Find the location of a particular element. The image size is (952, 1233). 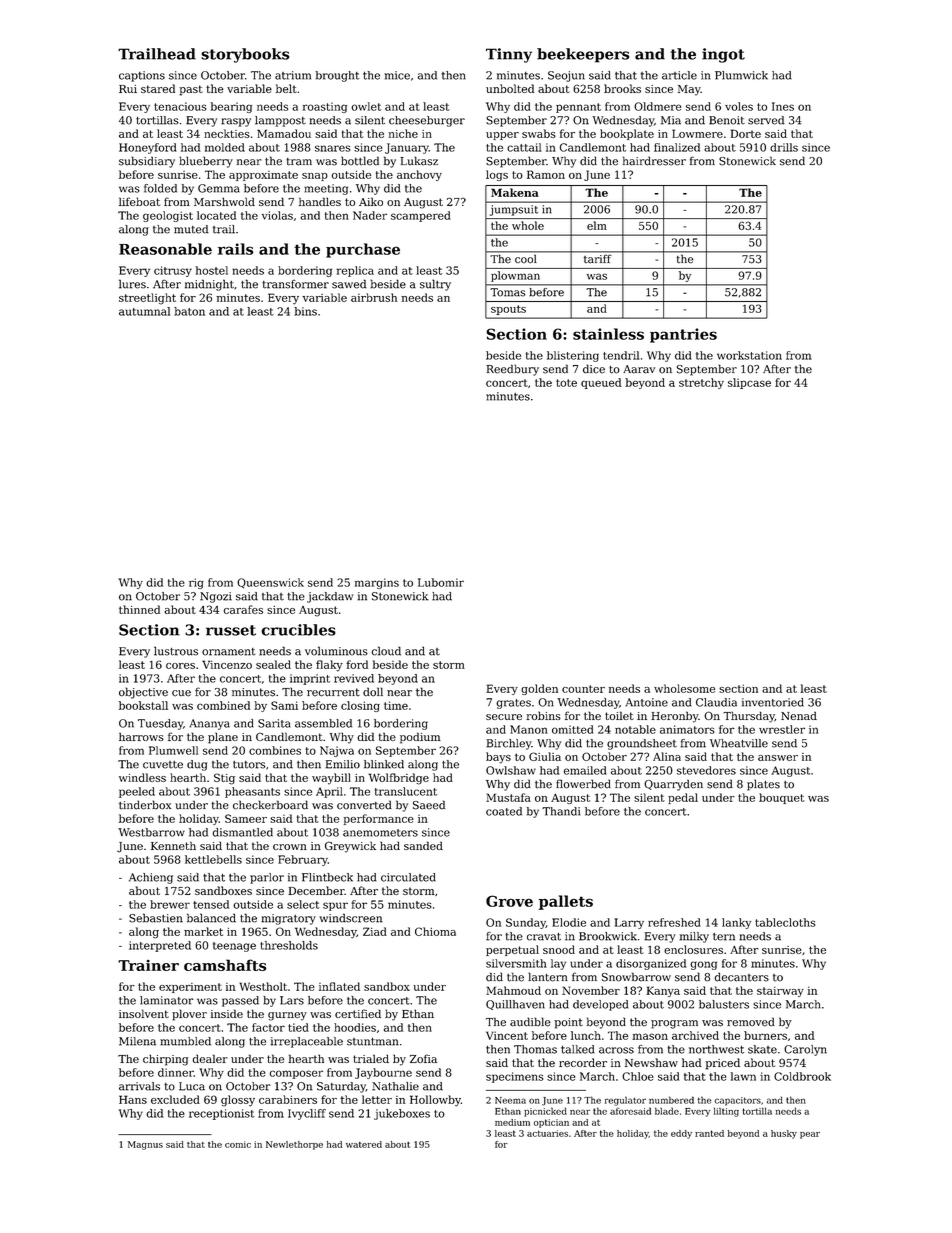

atrium is located at coordinates (293, 75).
